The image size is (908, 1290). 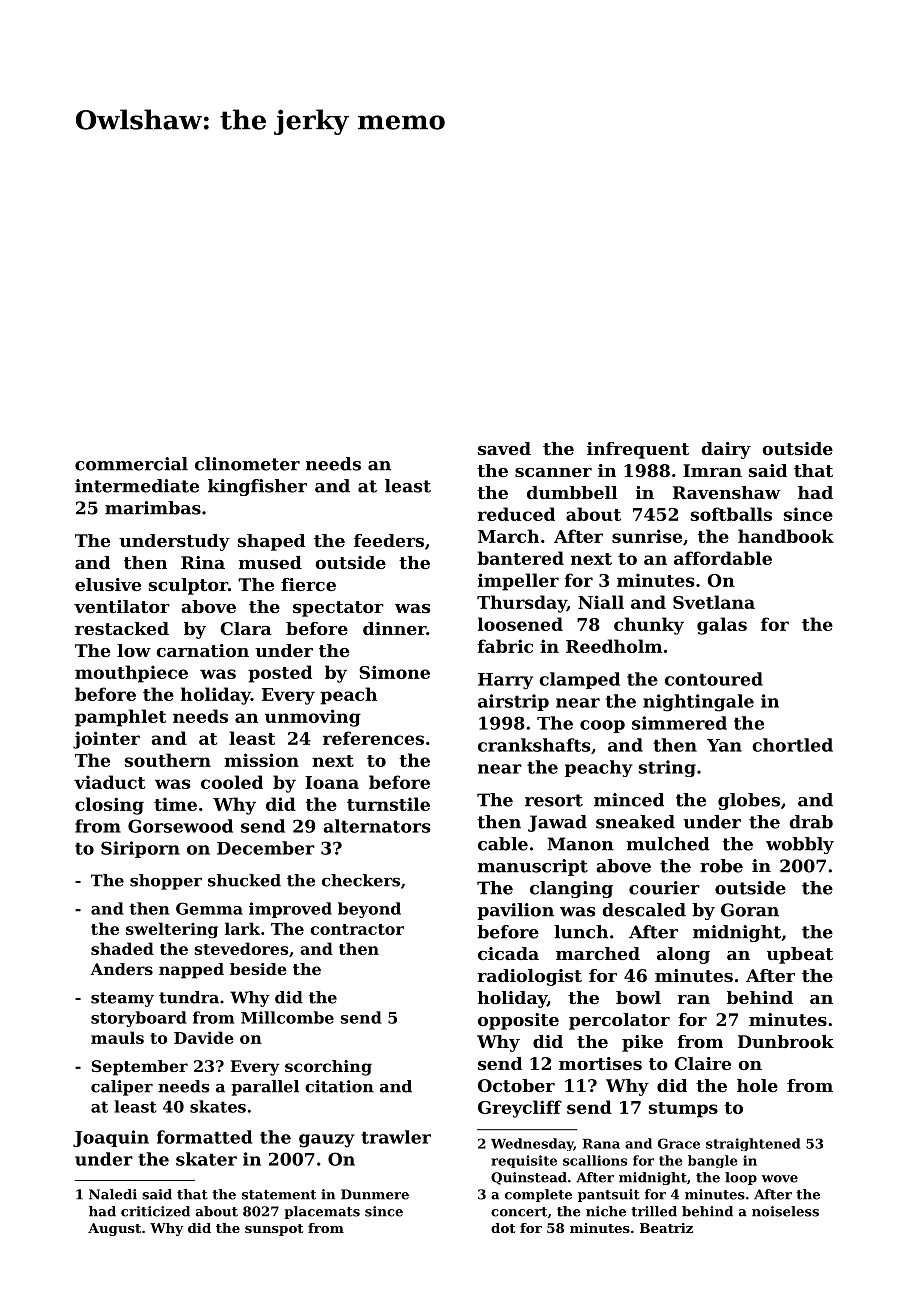 I want to click on saved, so click(x=504, y=448).
